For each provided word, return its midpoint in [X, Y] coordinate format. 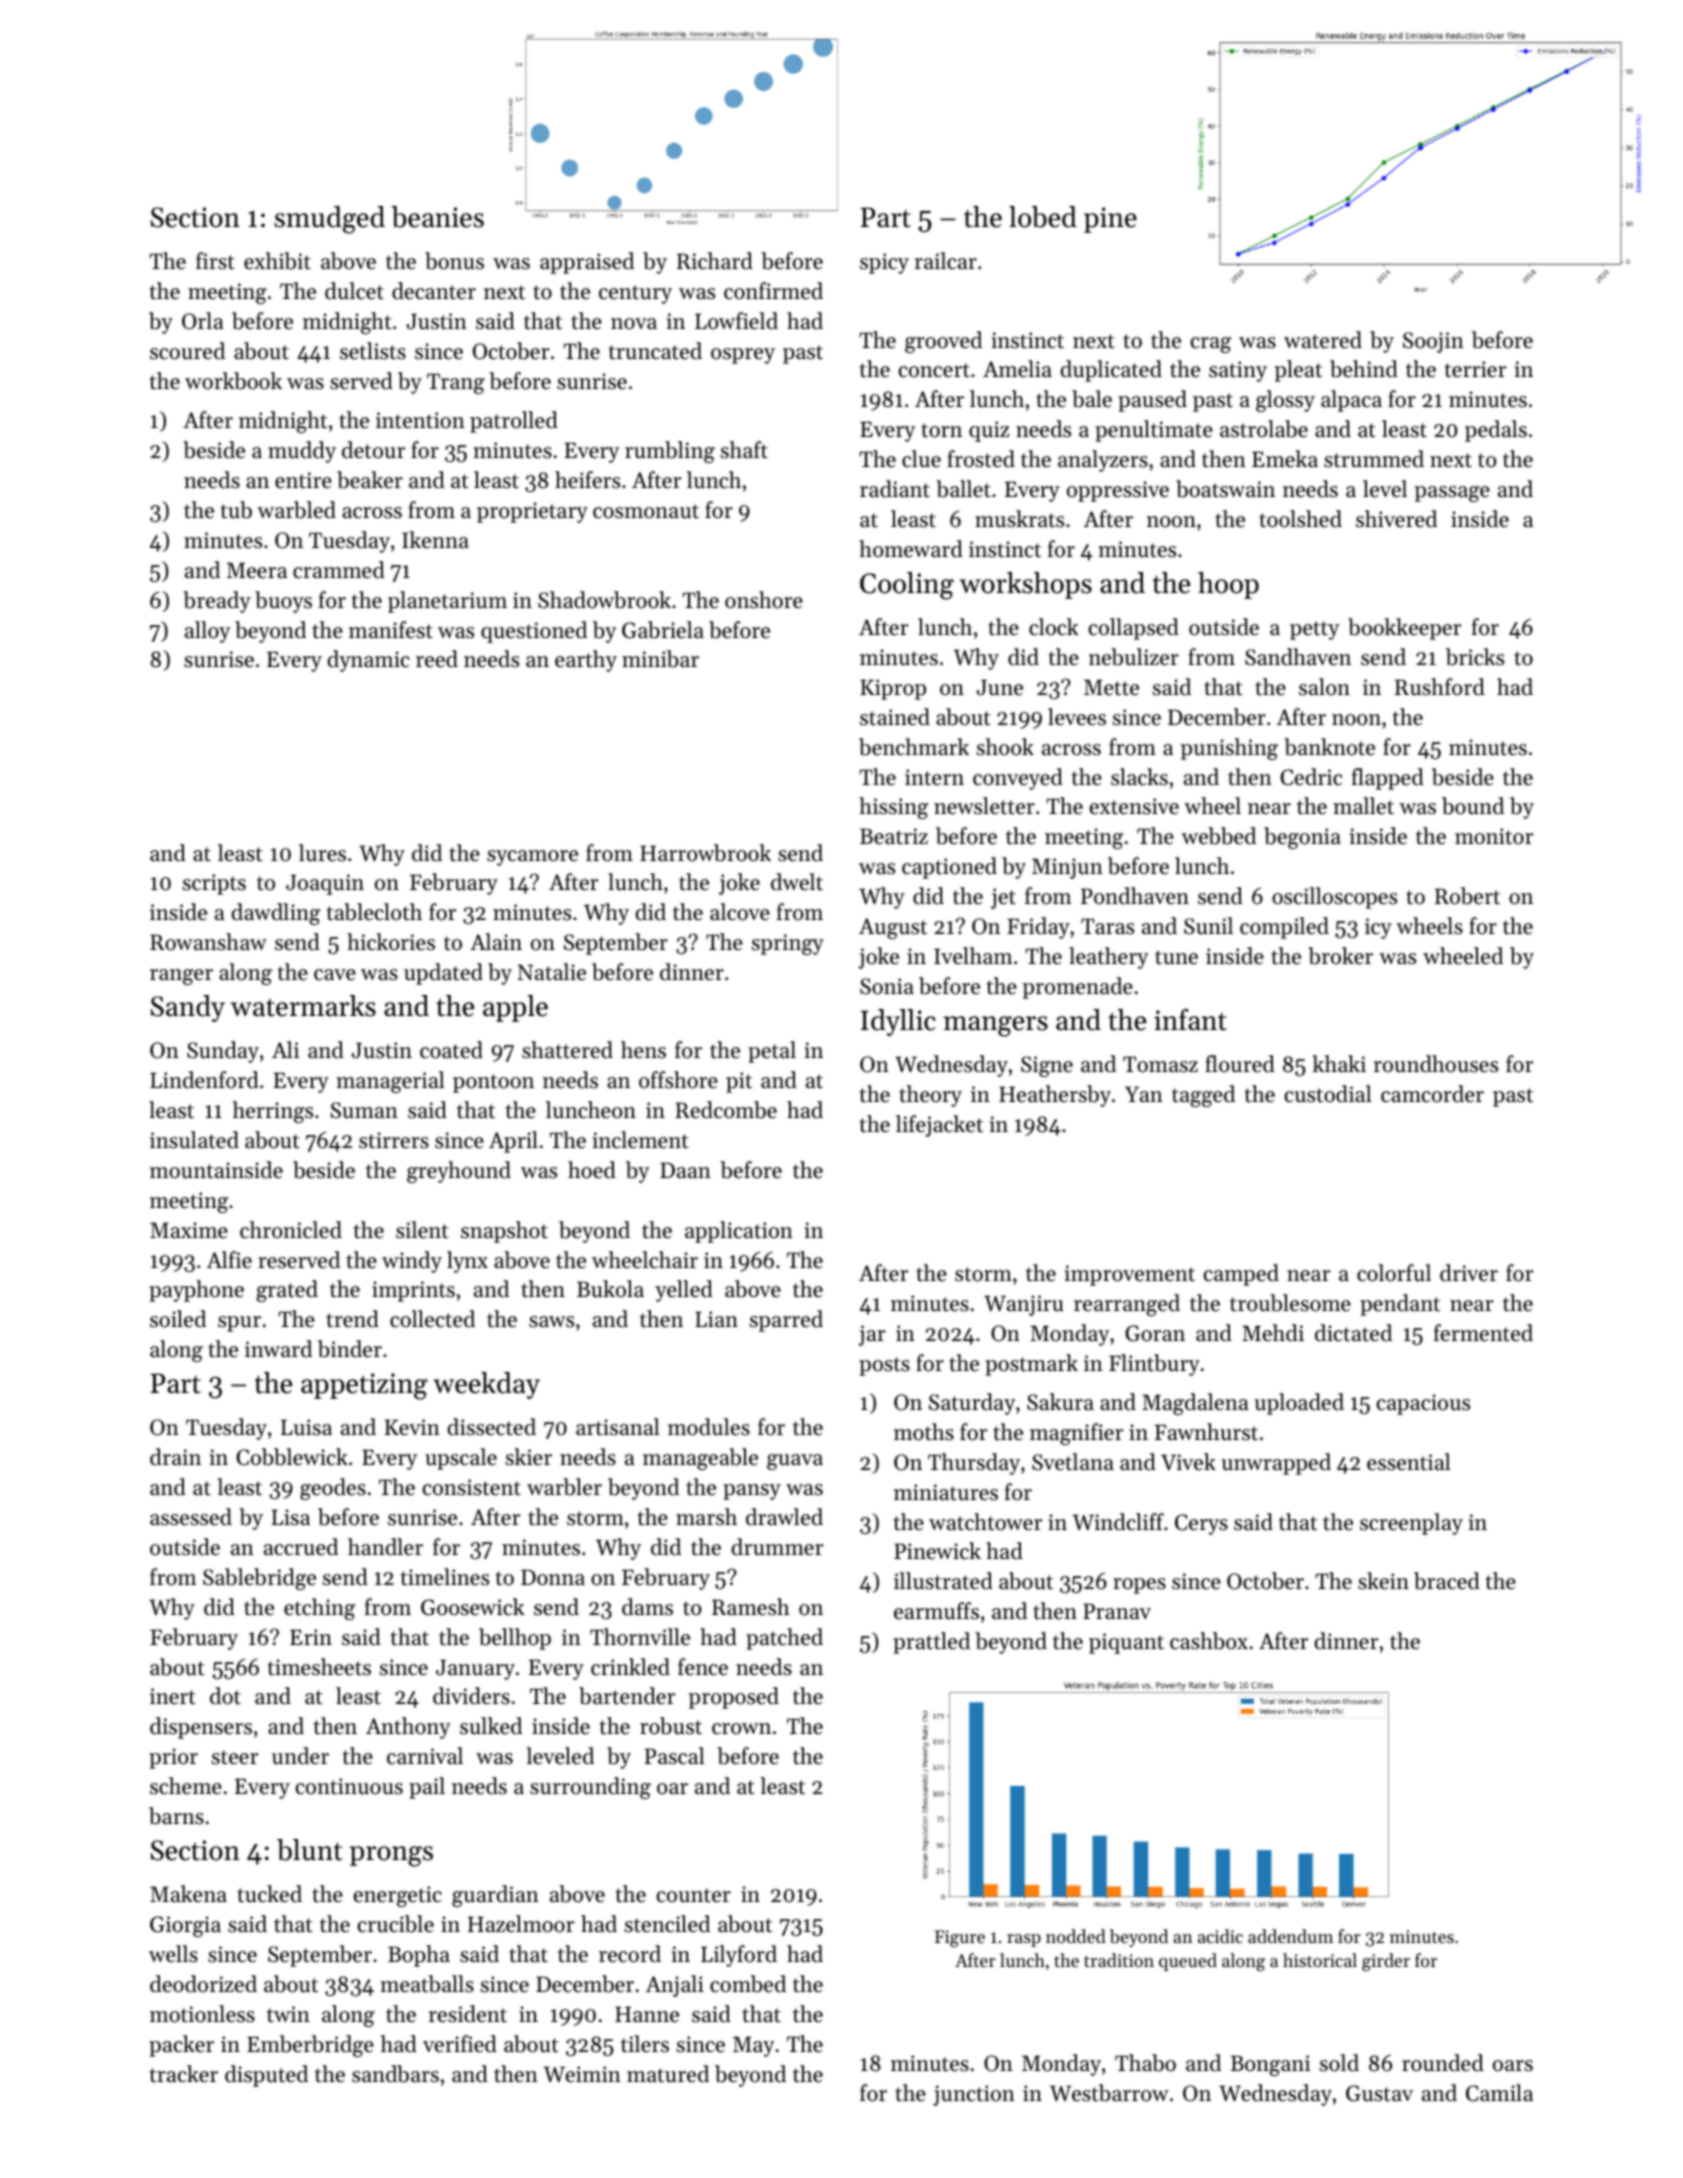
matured [668, 2074]
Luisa [306, 1427]
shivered [1396, 519]
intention [420, 420]
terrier [1475, 369]
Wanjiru [1023, 1305]
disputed [266, 2076]
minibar [660, 659]
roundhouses [1436, 1064]
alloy [207, 632]
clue [921, 459]
